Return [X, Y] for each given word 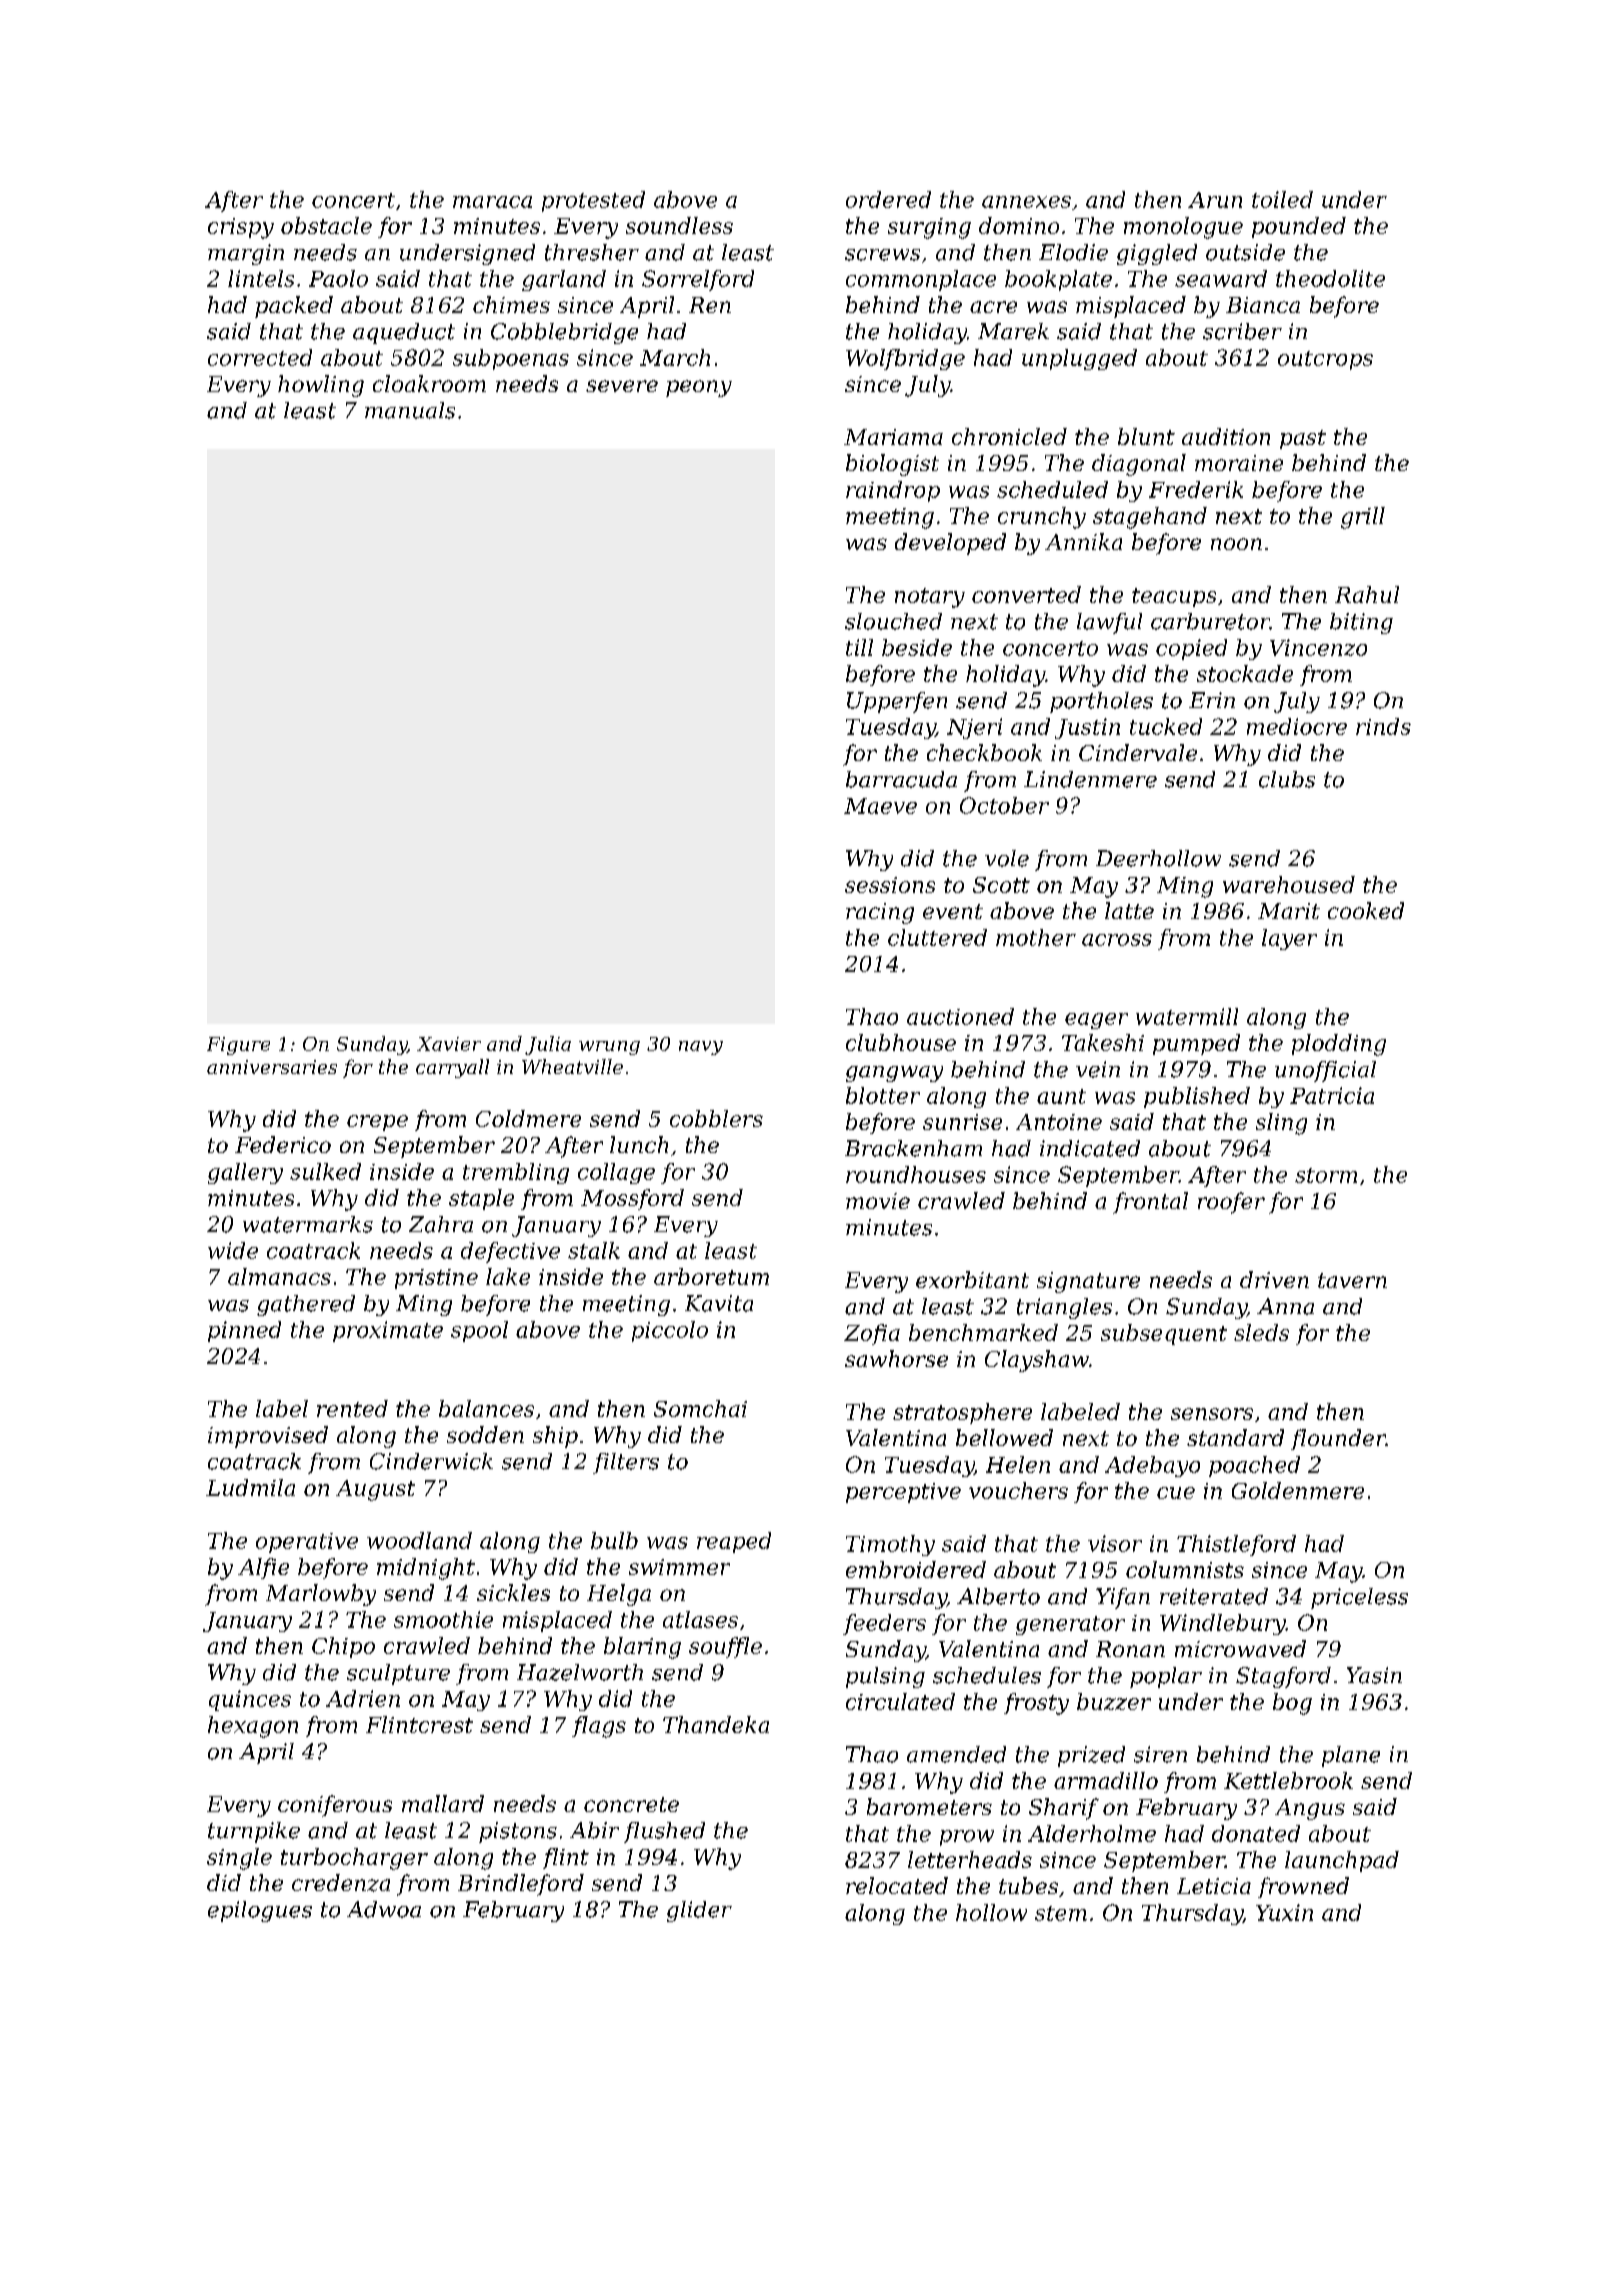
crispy [241, 228]
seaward [1221, 278]
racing [880, 913]
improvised [268, 1437]
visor [1115, 1543]
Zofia [872, 1334]
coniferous [335, 1806]
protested [593, 201]
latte [1129, 910]
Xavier [449, 1044]
